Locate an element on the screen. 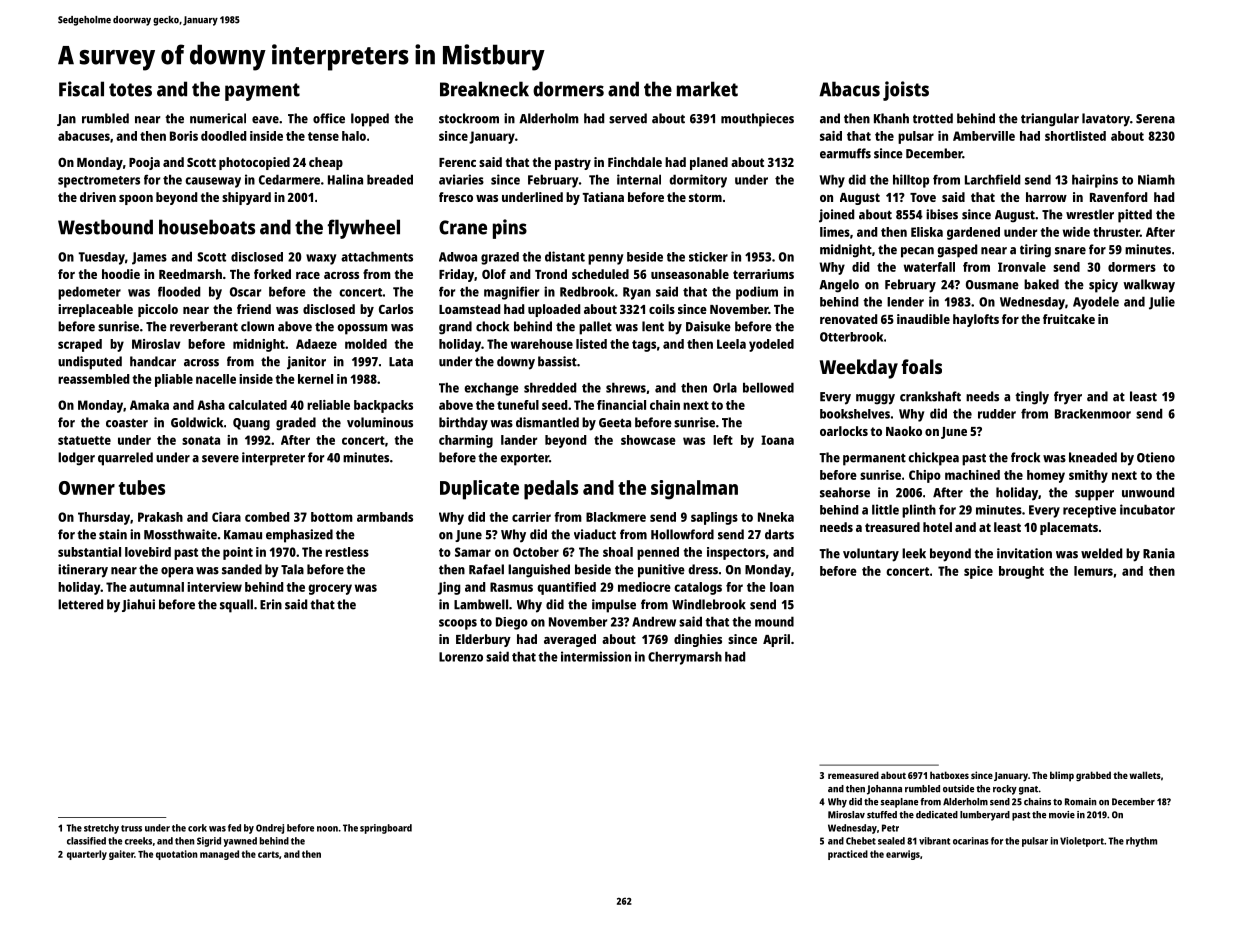 The height and width of the screenshot is (952, 1233). Tuesday is located at coordinates (101, 258).
